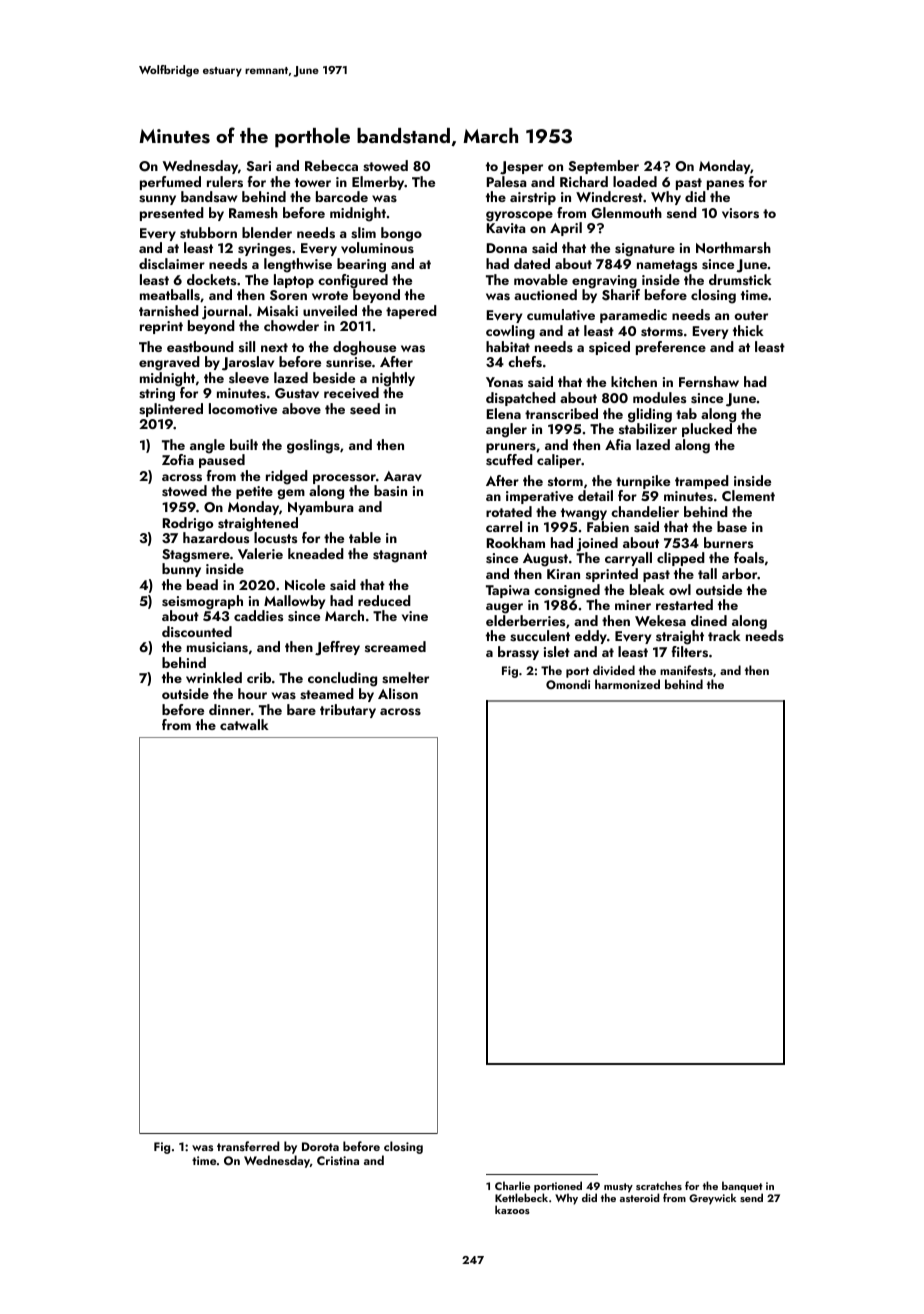 Image resolution: width=924 pixels, height=1314 pixels. Describe the element at coordinates (253, 213) in the image. I see `Ramesh` at that location.
